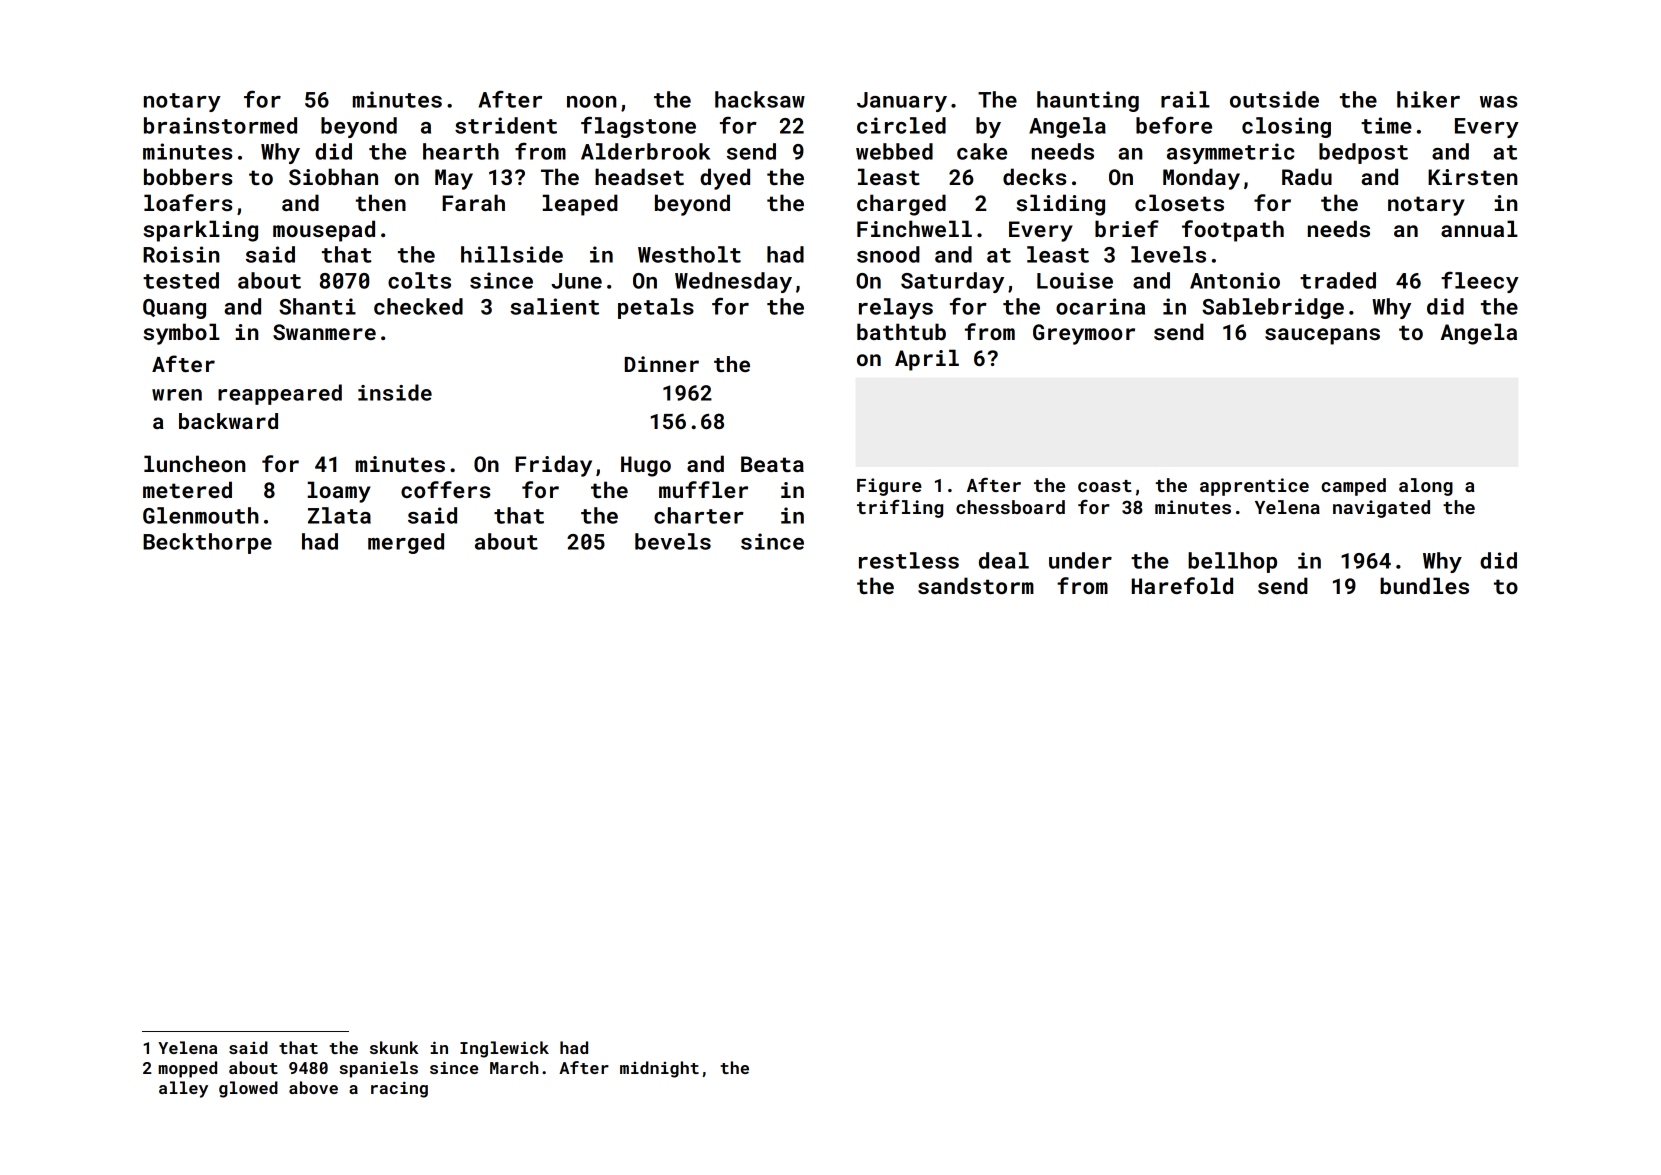 The height and width of the document is (1175, 1661). I want to click on along, so click(1426, 487).
